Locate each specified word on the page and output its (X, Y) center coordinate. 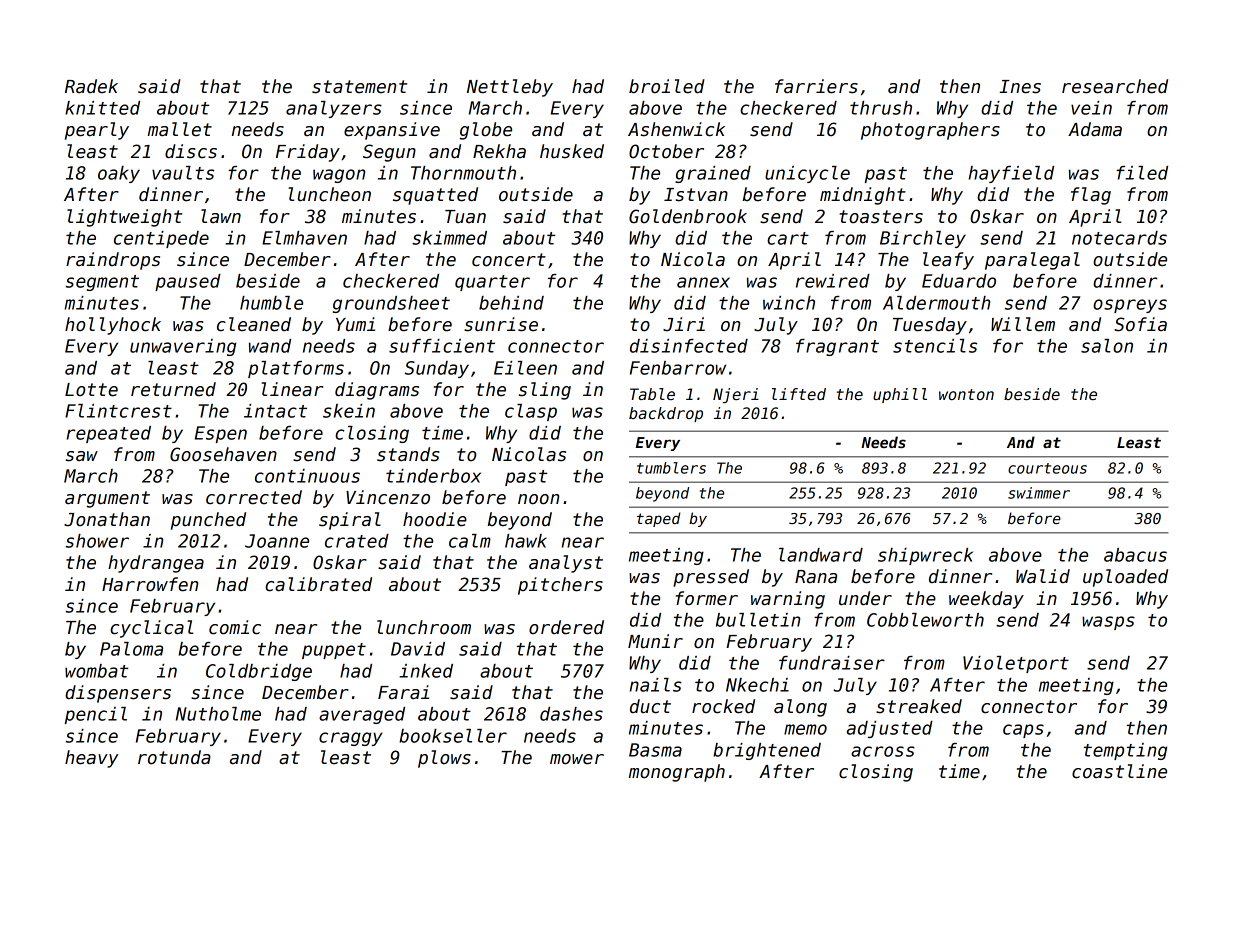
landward (821, 555)
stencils (935, 346)
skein (349, 411)
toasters (881, 217)
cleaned (254, 324)
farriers (816, 86)
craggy (351, 739)
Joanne (277, 541)
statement (359, 87)
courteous (1047, 468)
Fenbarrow (678, 368)
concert (509, 260)
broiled (667, 86)
